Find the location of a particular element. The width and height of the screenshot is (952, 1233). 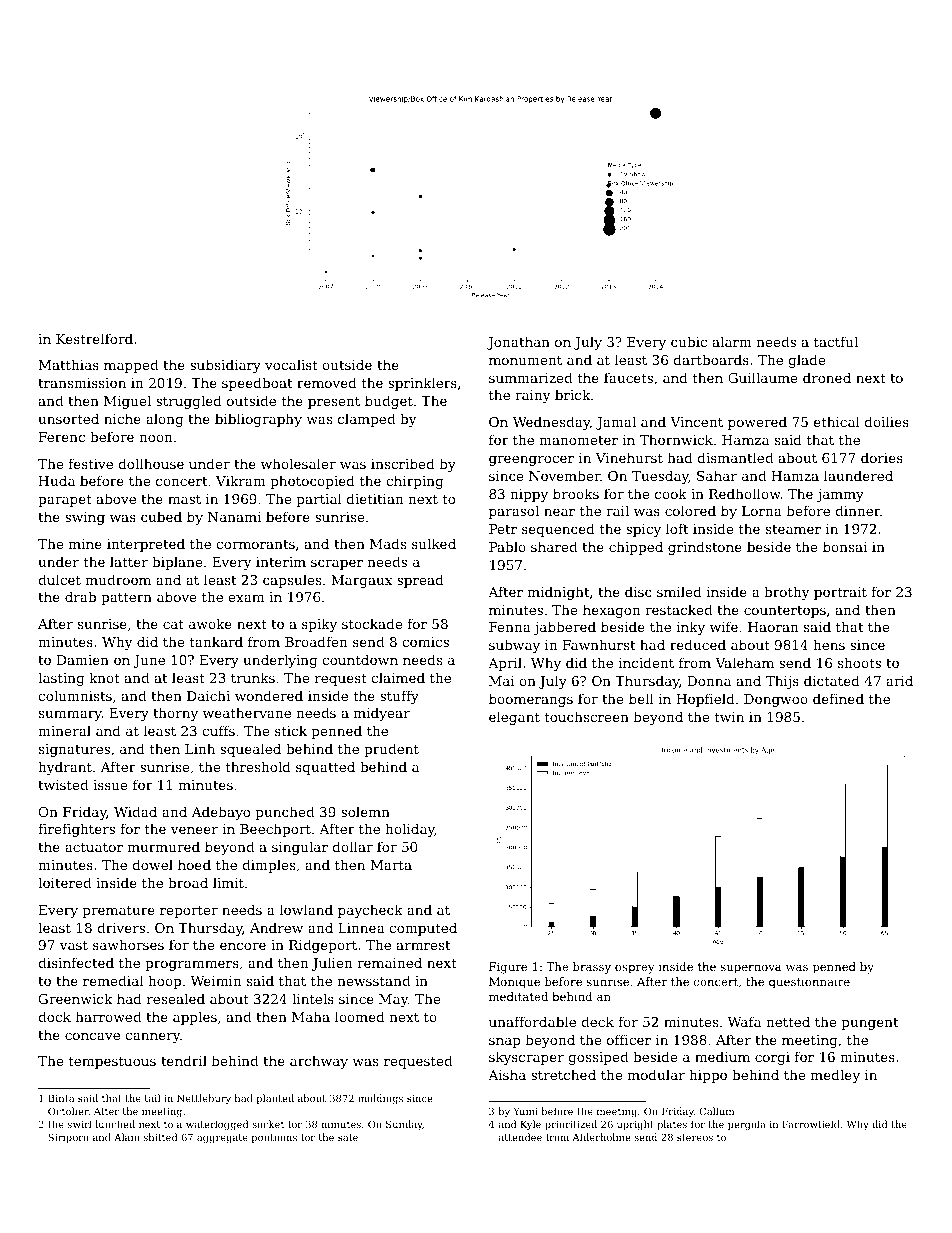

dollar is located at coordinates (353, 846).
